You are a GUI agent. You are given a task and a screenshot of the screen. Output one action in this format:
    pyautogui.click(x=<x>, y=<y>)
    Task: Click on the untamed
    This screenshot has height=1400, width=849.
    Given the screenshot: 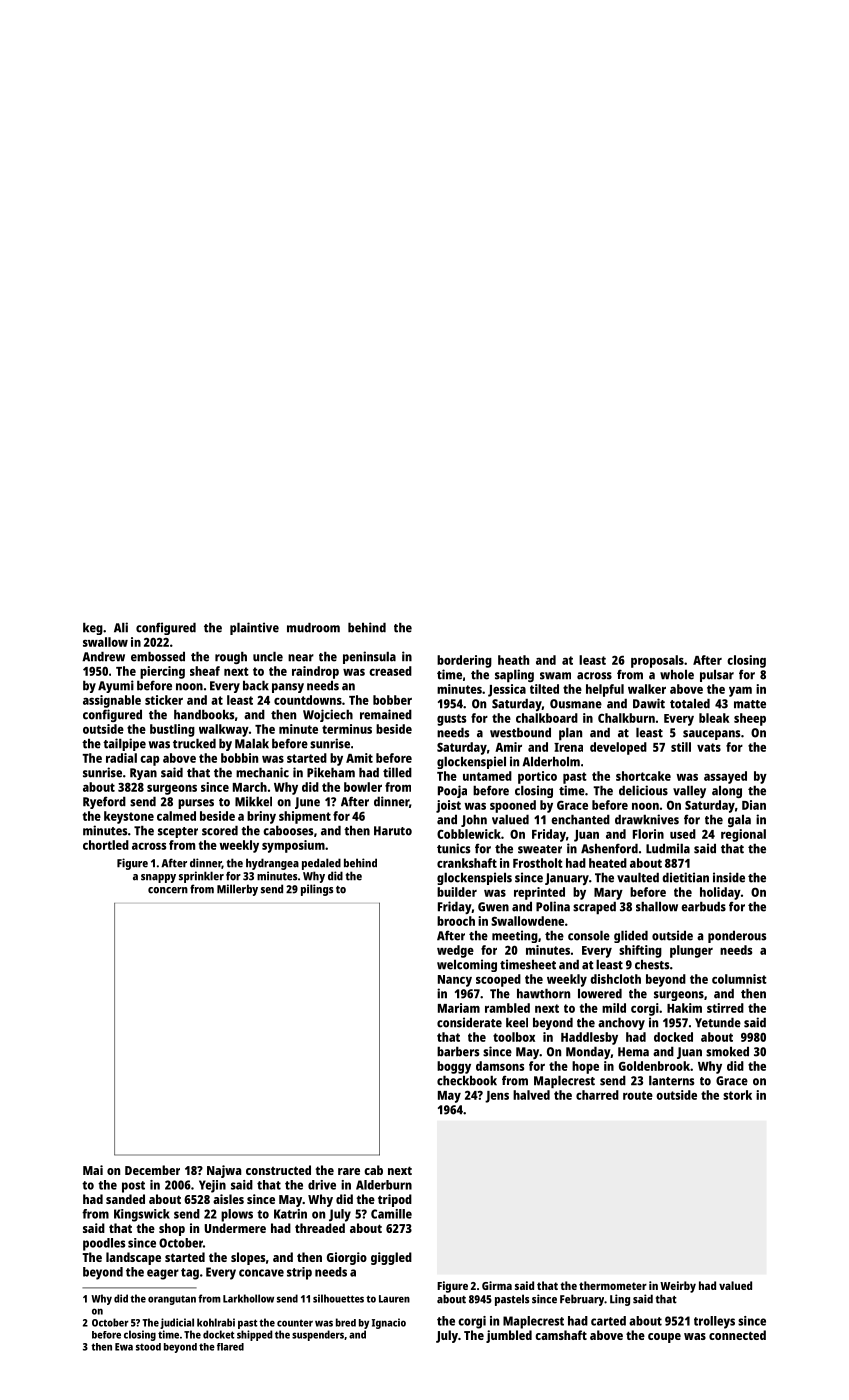 What is the action you would take?
    pyautogui.click(x=487, y=776)
